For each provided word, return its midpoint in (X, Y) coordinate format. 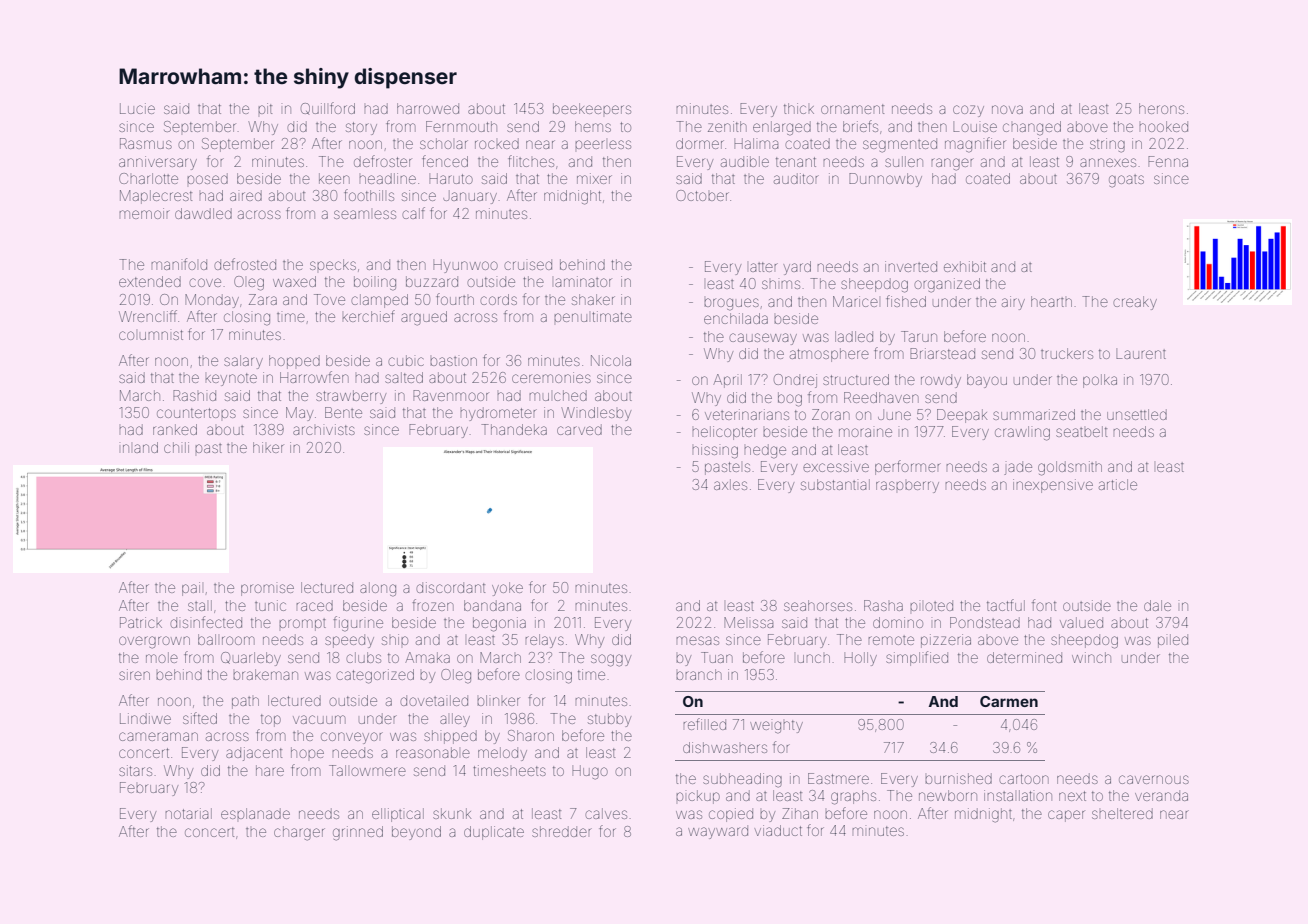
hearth (1051, 301)
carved (579, 429)
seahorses (818, 605)
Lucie (137, 108)
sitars (135, 770)
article (1118, 484)
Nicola (611, 360)
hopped (294, 362)
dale (1157, 605)
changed (1032, 128)
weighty (776, 727)
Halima (756, 143)
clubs (363, 657)
